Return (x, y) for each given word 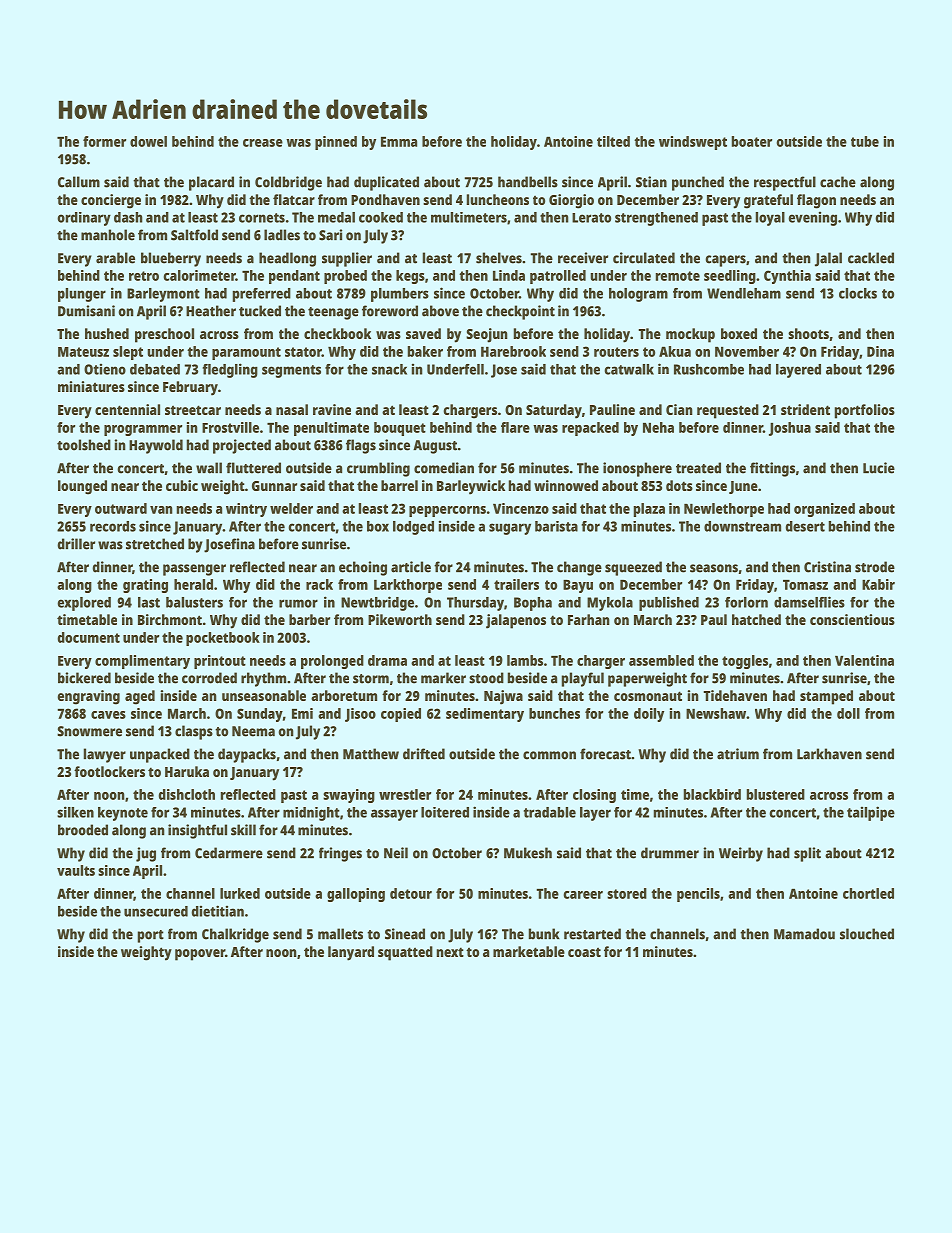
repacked (590, 429)
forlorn (746, 602)
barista (556, 526)
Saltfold (194, 235)
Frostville (230, 427)
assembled (661, 660)
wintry (246, 510)
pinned (336, 143)
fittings (772, 469)
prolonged (332, 662)
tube (865, 141)
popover (200, 955)
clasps (194, 732)
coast (584, 952)
